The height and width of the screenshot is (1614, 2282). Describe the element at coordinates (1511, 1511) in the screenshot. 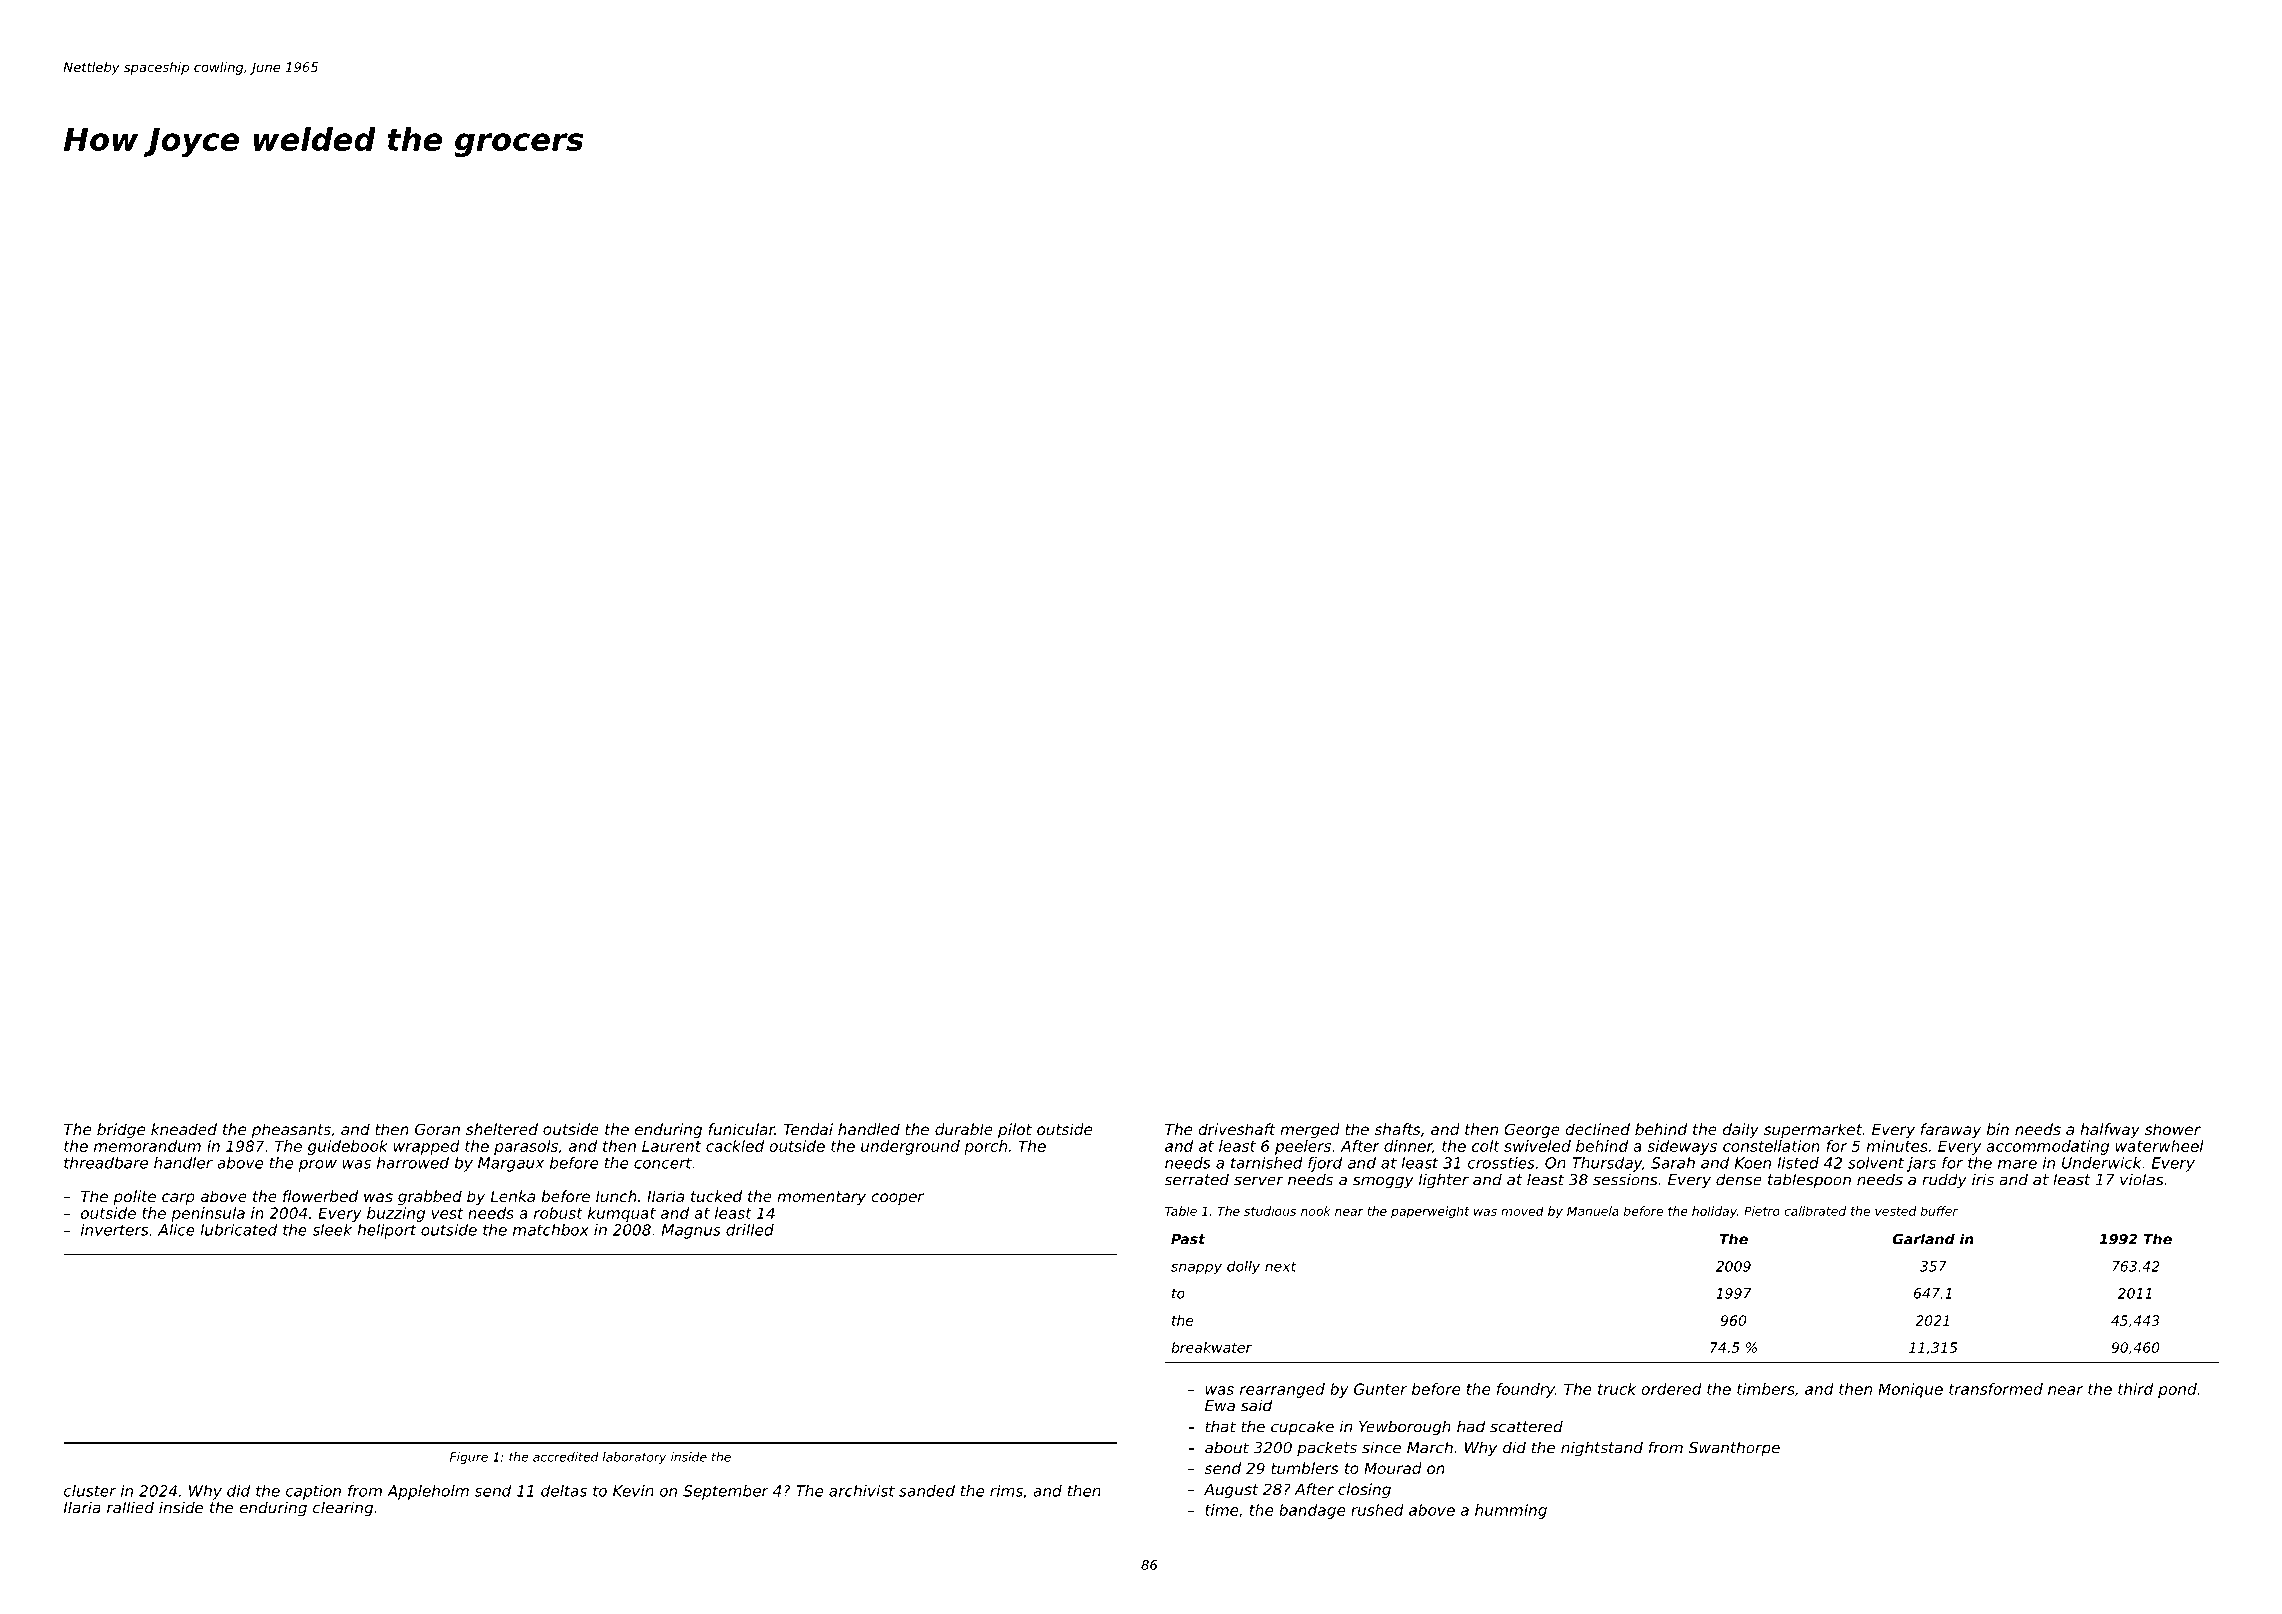

I see `humming` at that location.
